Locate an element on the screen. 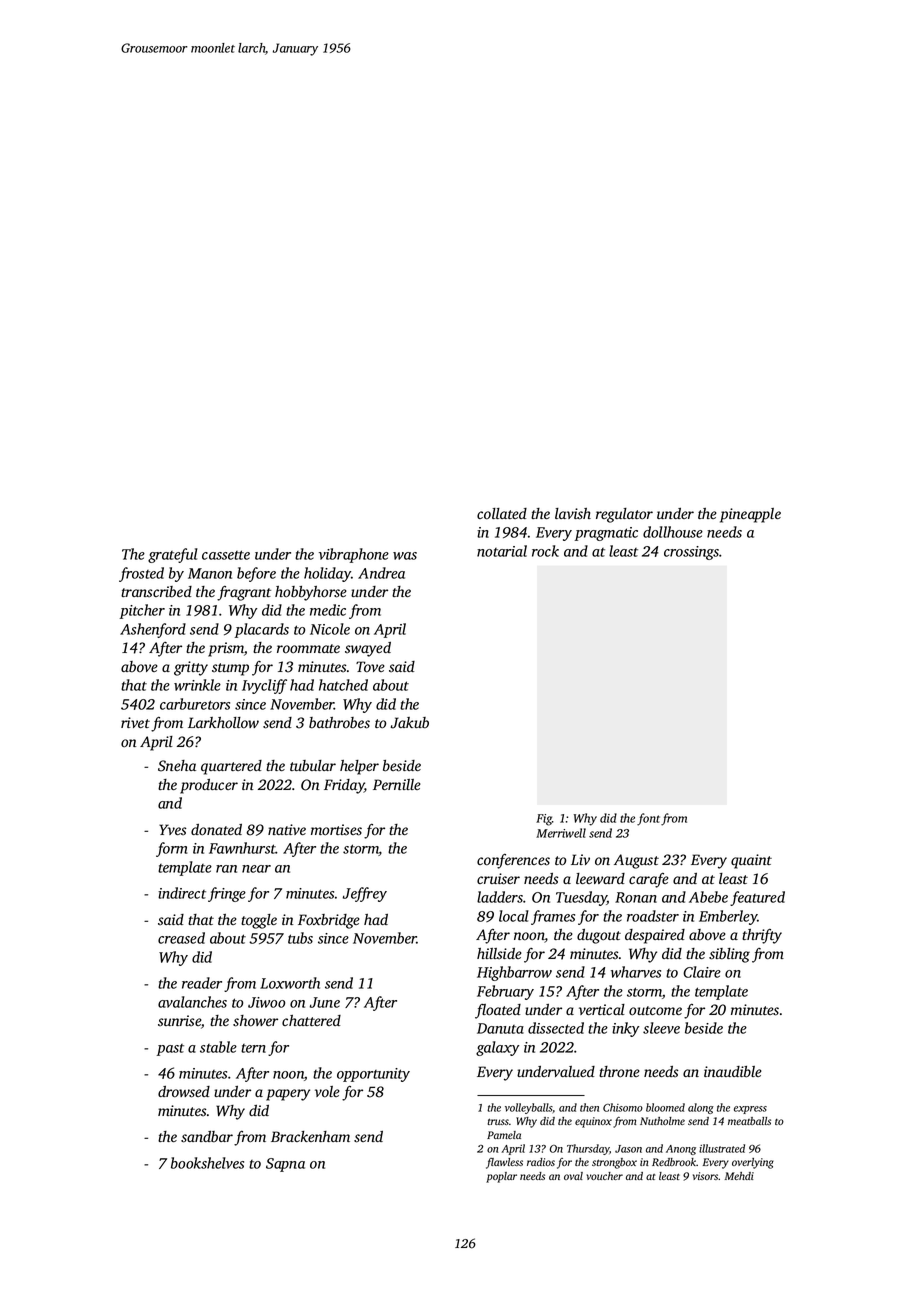  Andrea is located at coordinates (381, 573).
